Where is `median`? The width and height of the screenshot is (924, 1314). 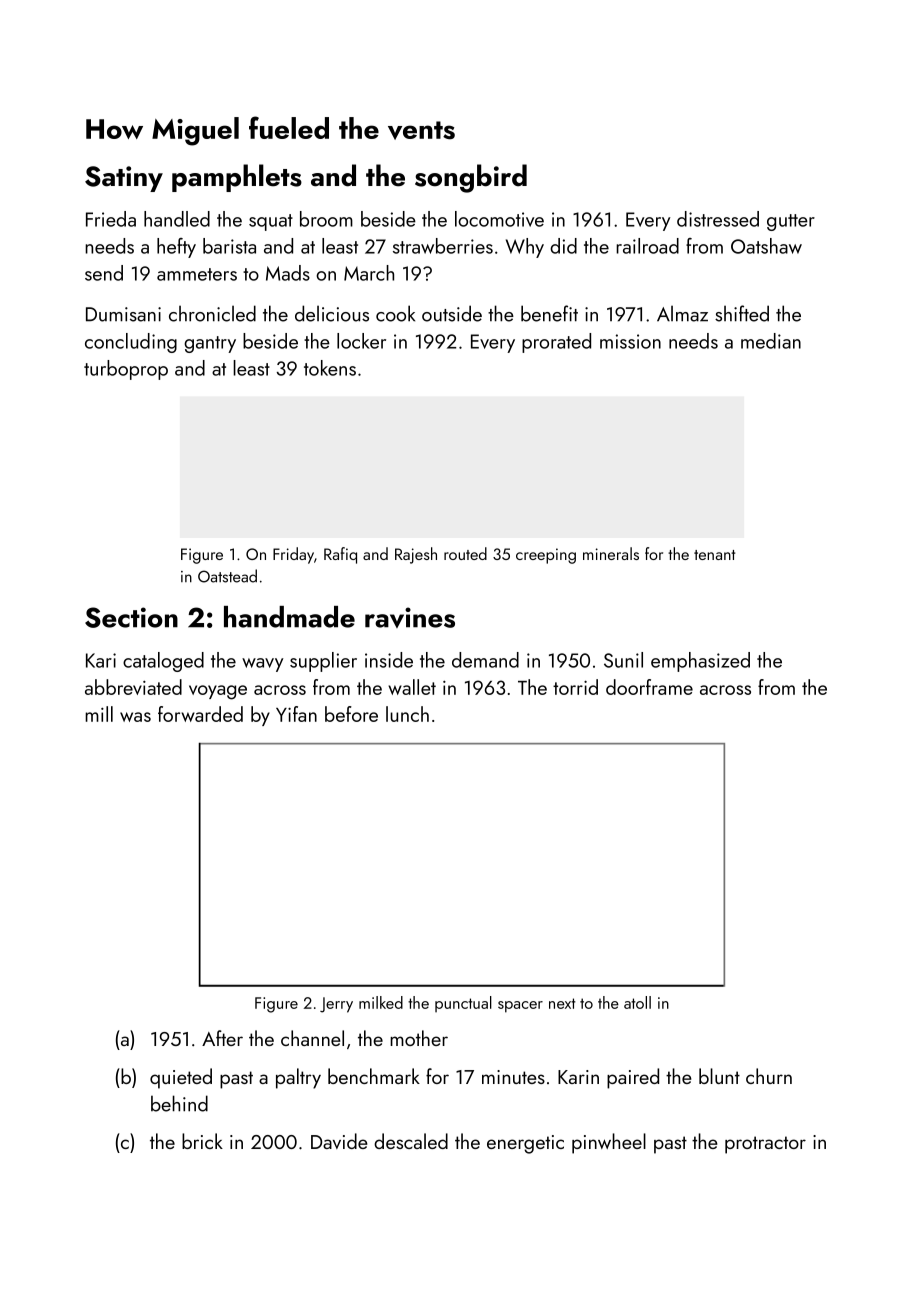
median is located at coordinates (771, 341).
